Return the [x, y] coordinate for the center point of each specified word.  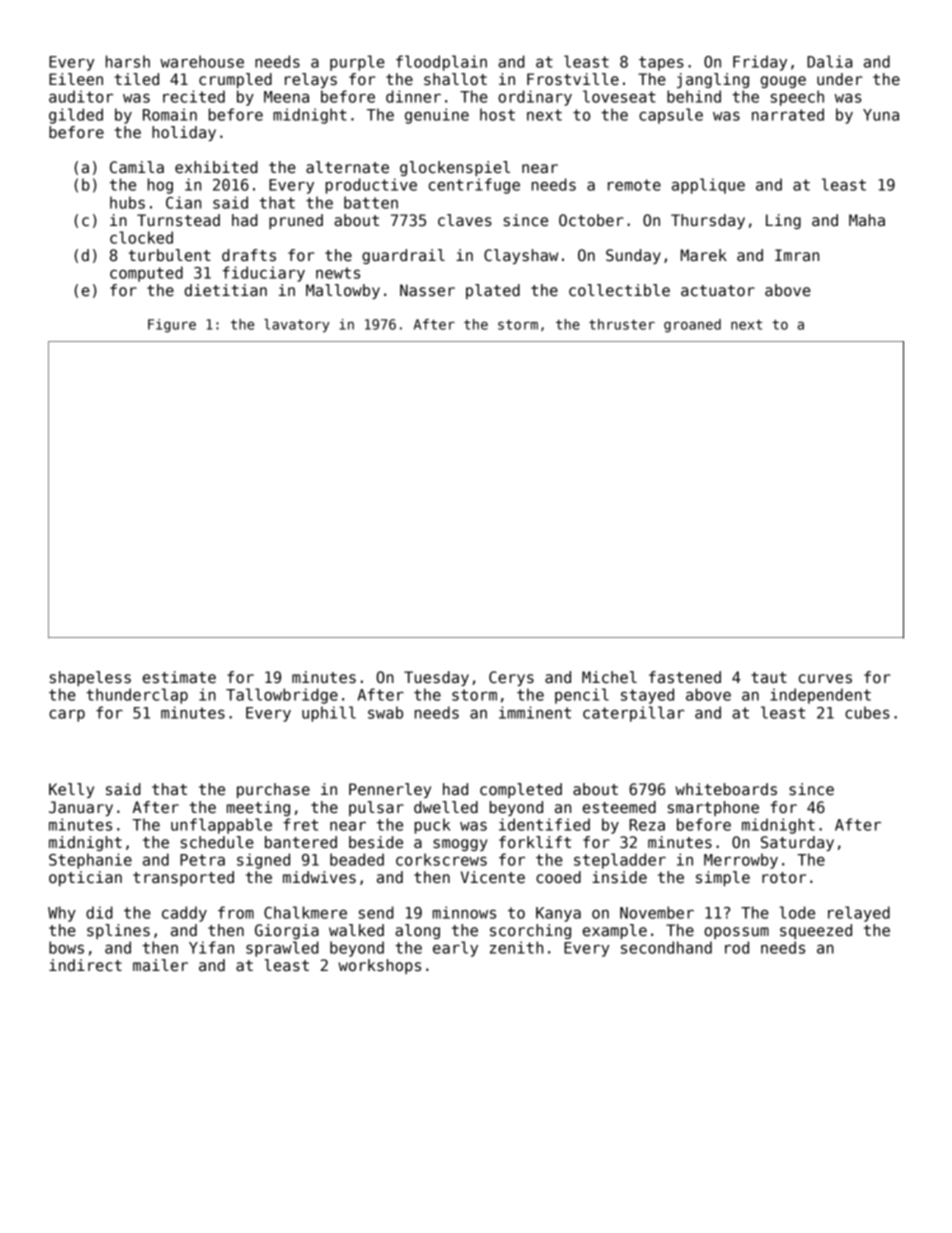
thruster [622, 324]
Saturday [797, 843]
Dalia [829, 61]
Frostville [573, 79]
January [81, 808]
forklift [535, 842]
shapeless [90, 678]
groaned [692, 326]
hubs [127, 202]
